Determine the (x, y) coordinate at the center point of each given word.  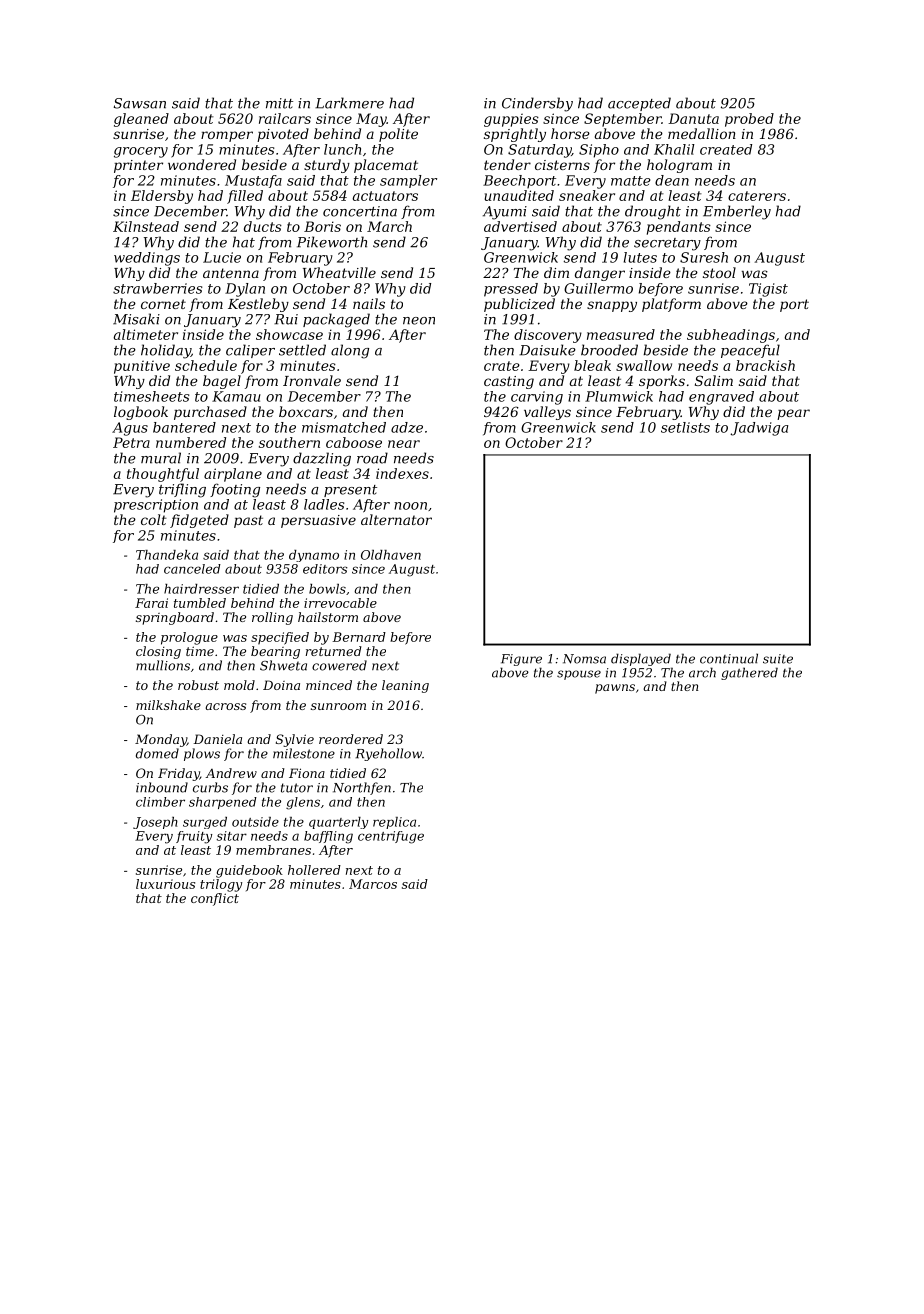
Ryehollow (388, 754)
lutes (640, 257)
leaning (405, 686)
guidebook (249, 871)
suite (778, 659)
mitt (279, 103)
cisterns (562, 165)
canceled (192, 569)
